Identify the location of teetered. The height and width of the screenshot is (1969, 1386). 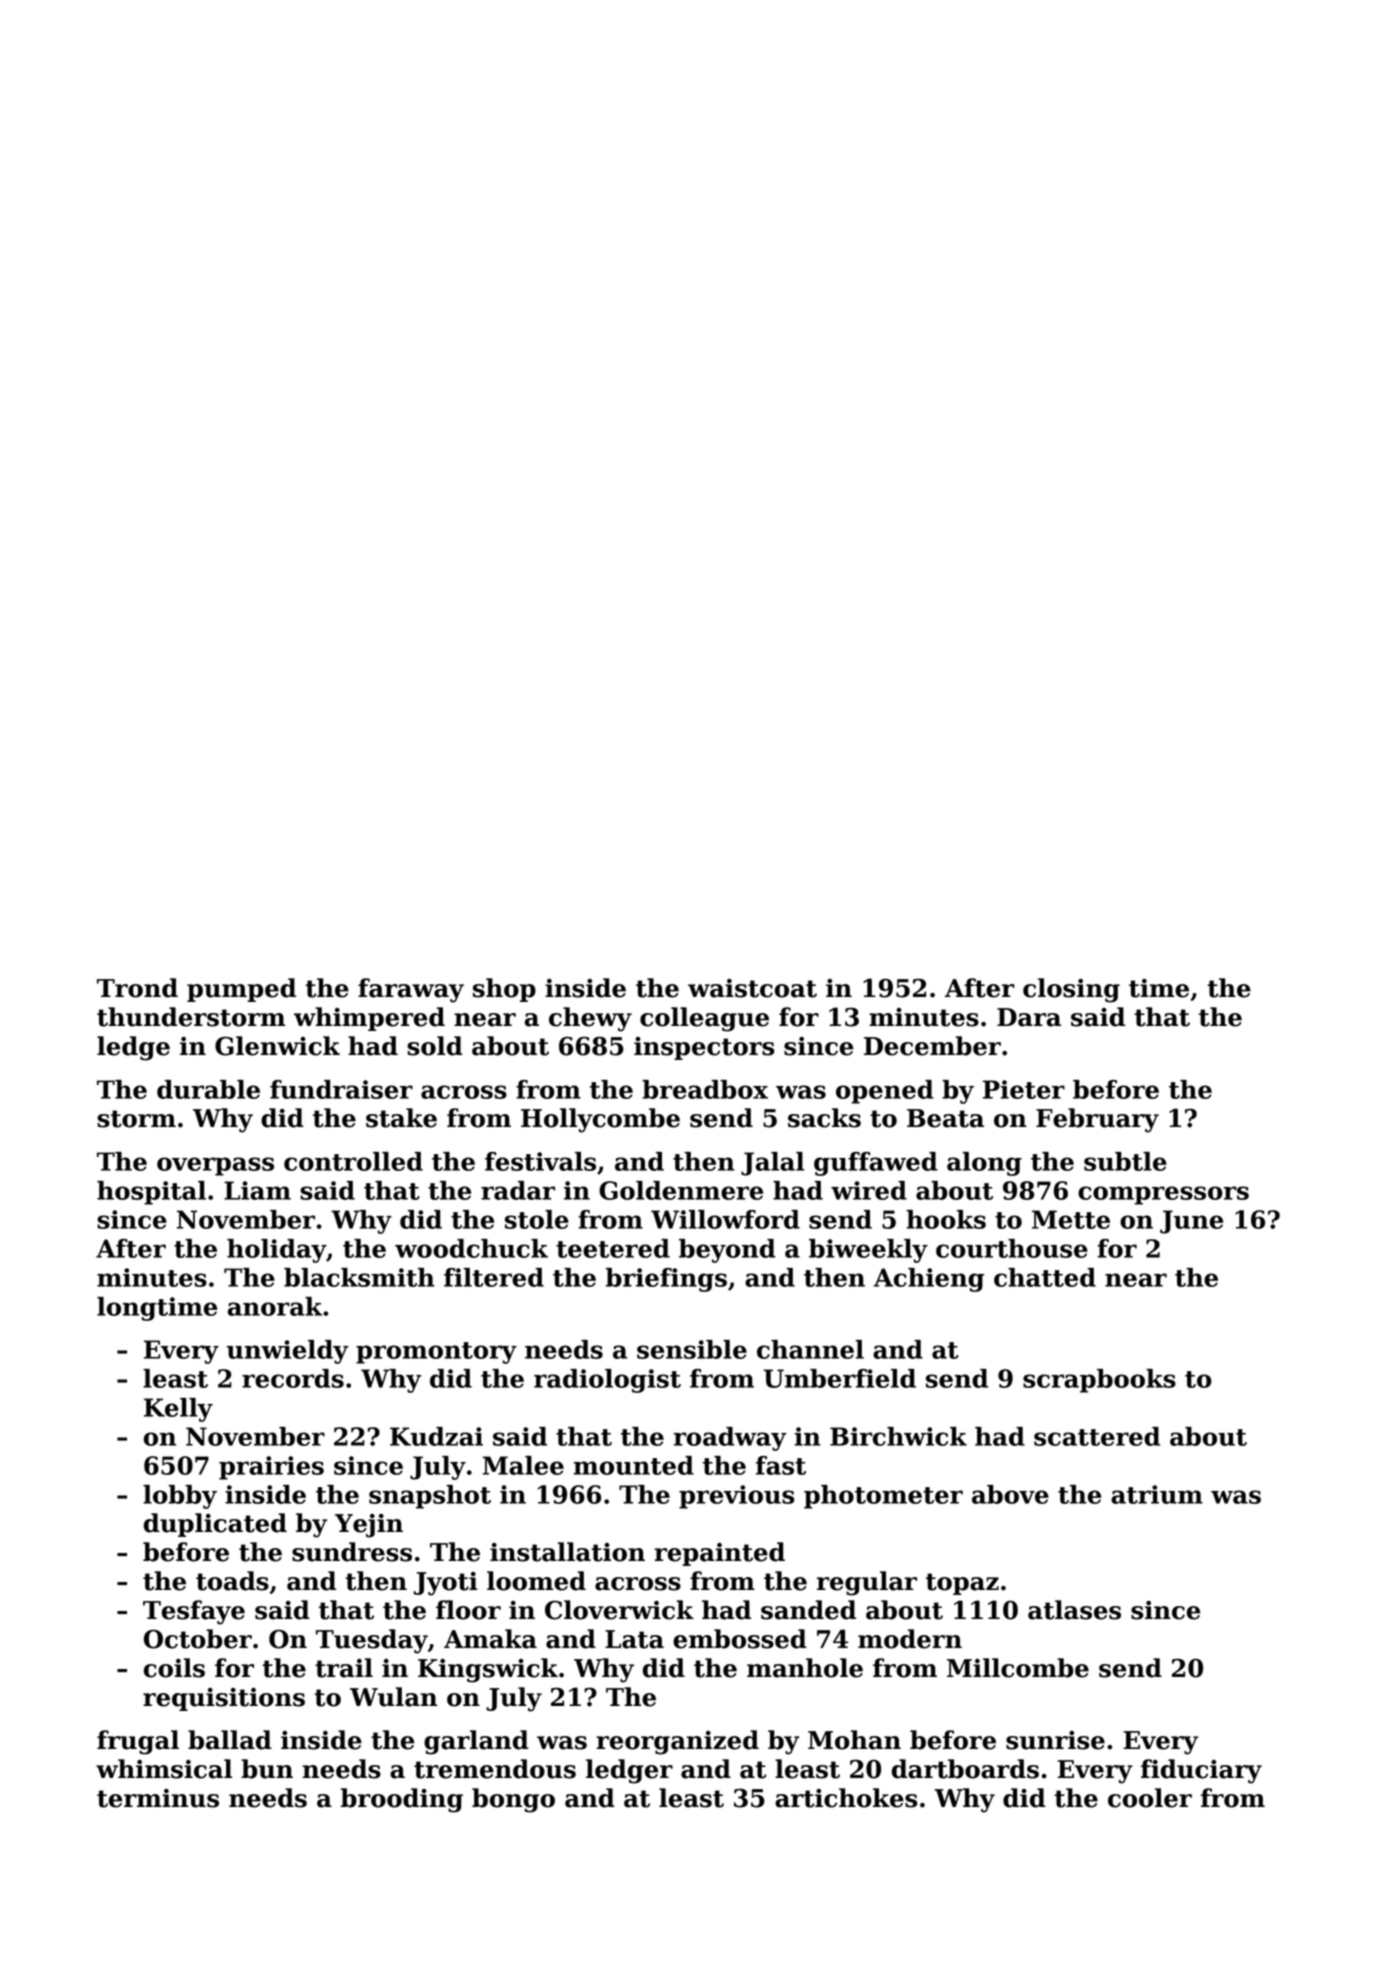
(613, 1248).
